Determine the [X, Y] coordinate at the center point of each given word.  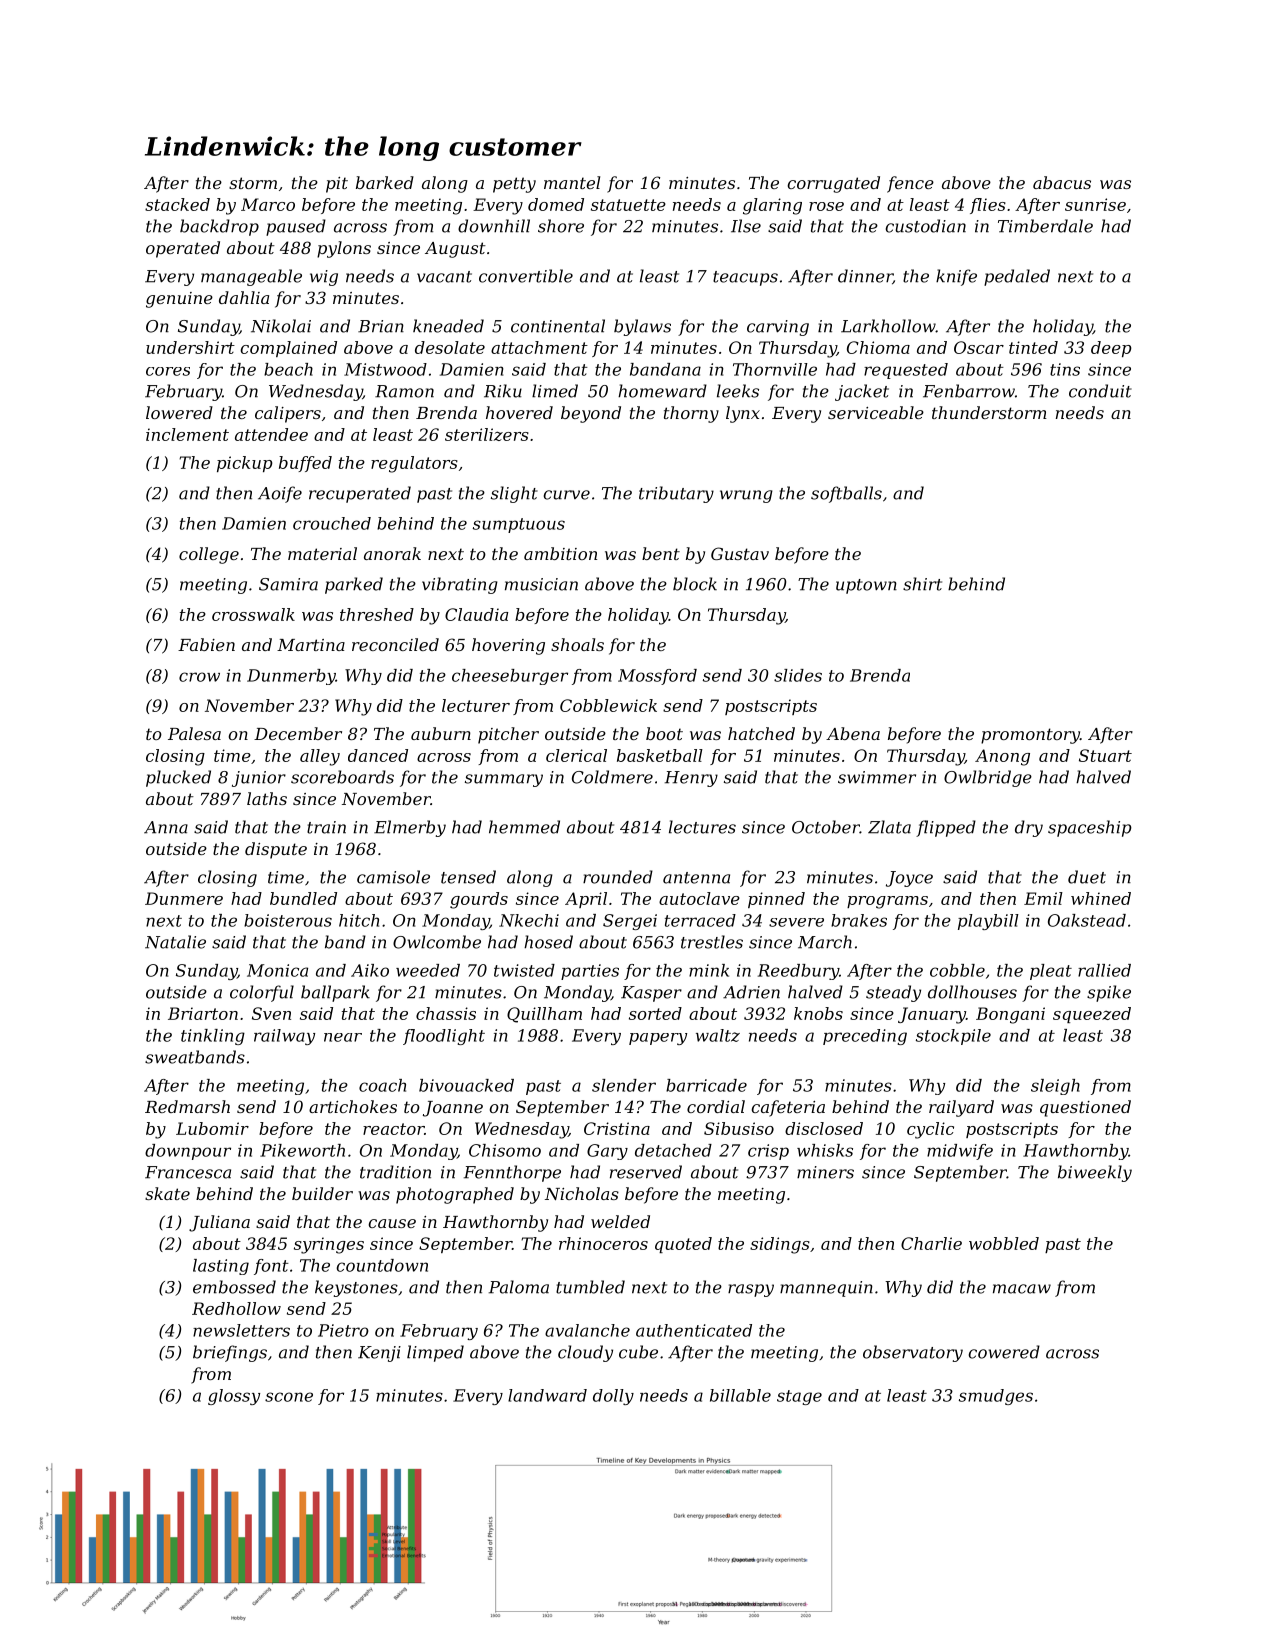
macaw [1022, 1289]
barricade [706, 1085]
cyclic [930, 1130]
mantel [572, 182]
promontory [1030, 736]
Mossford [657, 677]
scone [289, 1397]
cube [638, 1352]
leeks [738, 391]
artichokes [353, 1106]
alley [320, 757]
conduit [1100, 391]
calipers [288, 414]
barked [385, 182]
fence [910, 184]
